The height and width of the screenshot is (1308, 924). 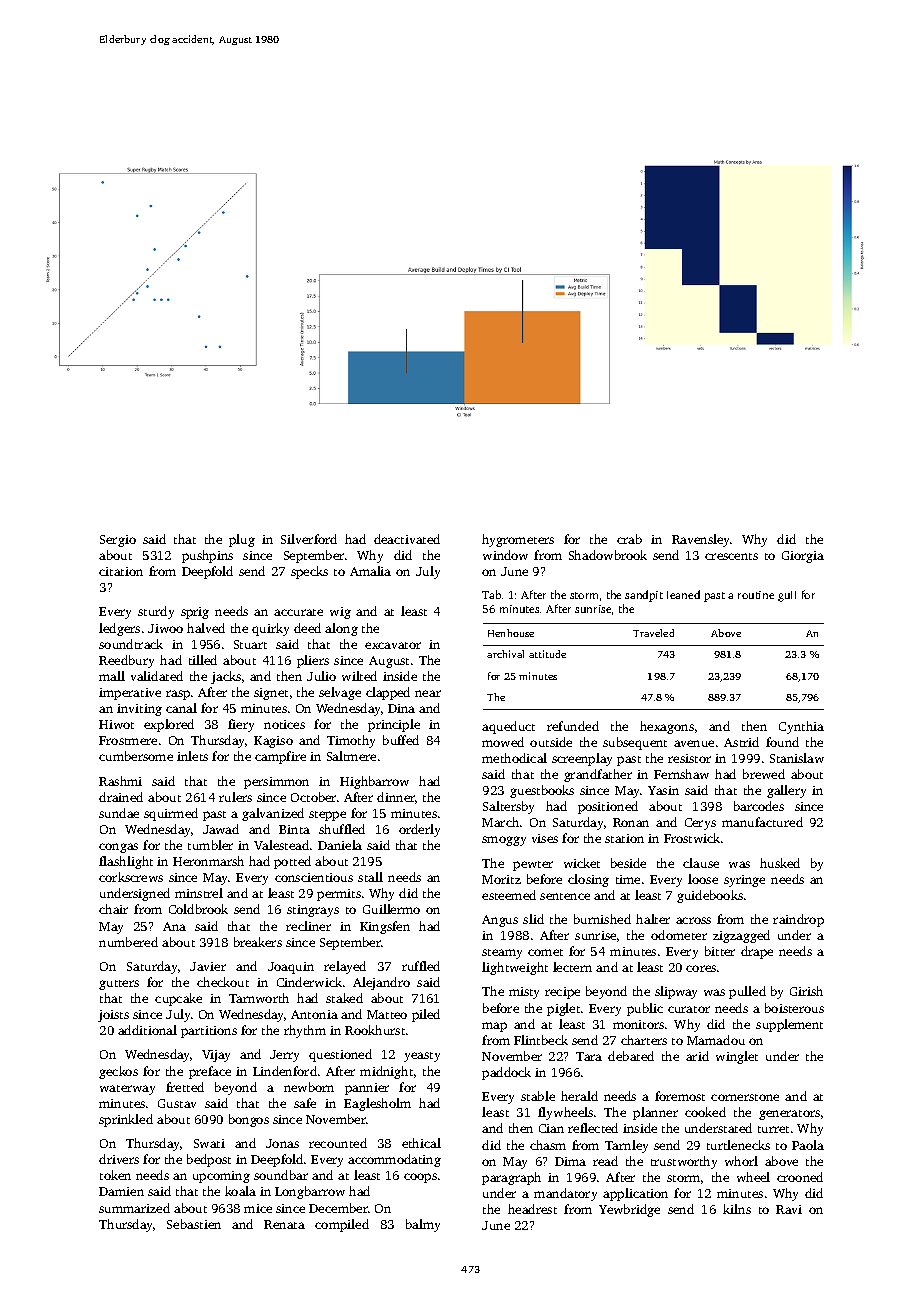 I want to click on Sergio, so click(x=118, y=541).
